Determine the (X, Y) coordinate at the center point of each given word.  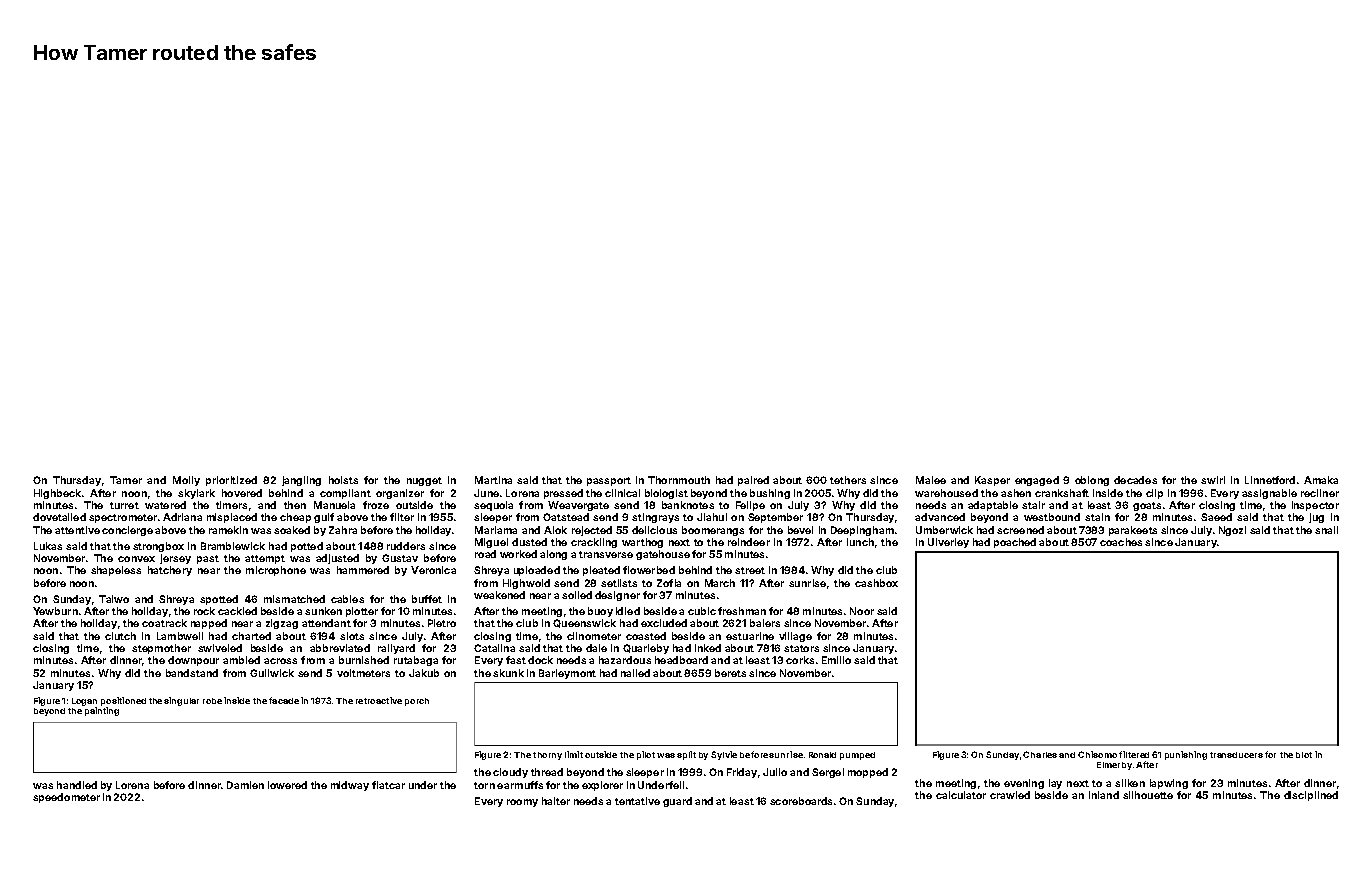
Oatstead (566, 517)
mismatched (294, 599)
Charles (1040, 754)
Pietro (442, 623)
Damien (245, 785)
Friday (742, 773)
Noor (862, 611)
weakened (499, 595)
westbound (1052, 517)
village (795, 637)
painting (102, 711)
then (295, 505)
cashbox (876, 583)
